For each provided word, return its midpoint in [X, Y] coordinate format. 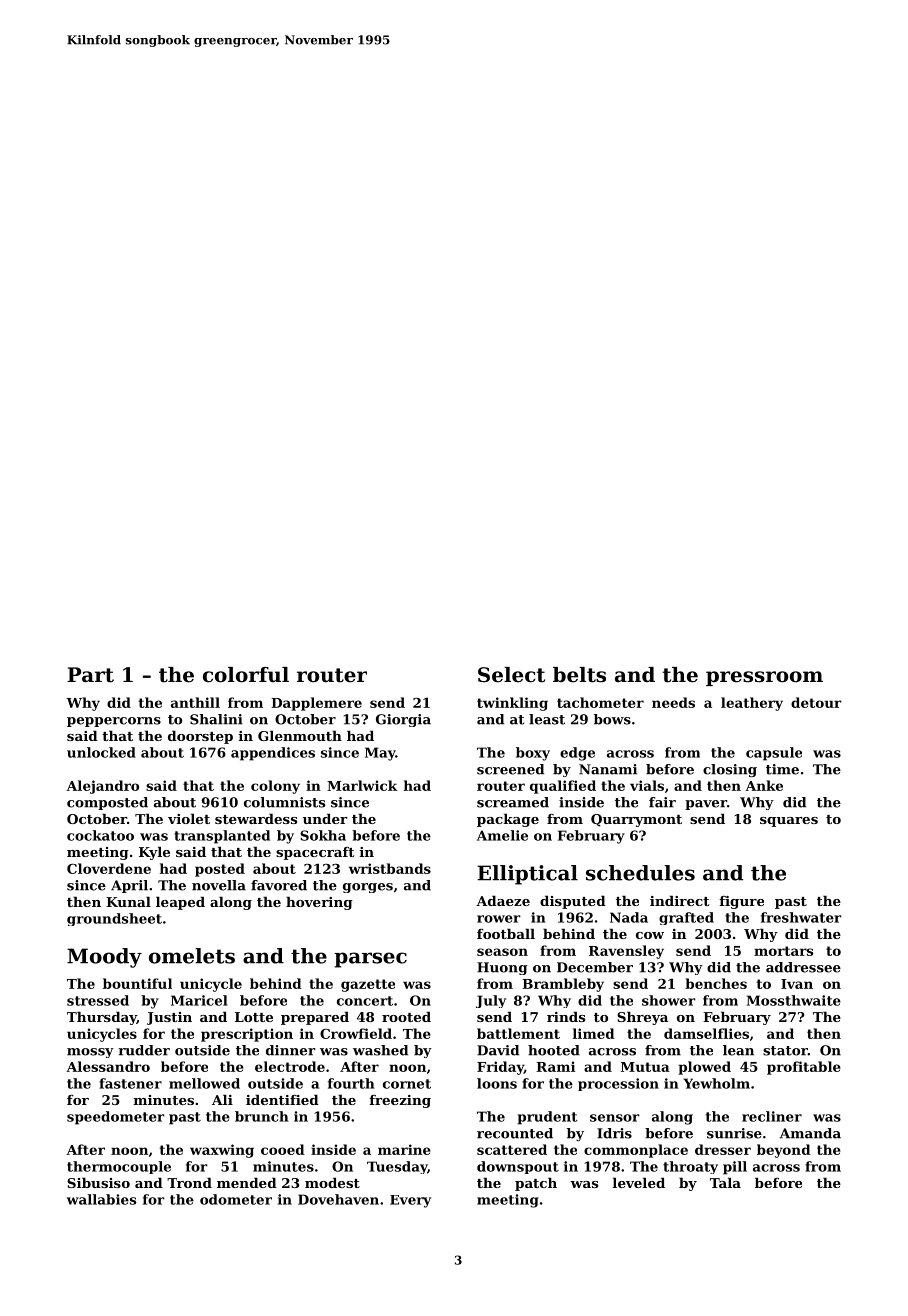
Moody [104, 958]
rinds [566, 1016]
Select [511, 675]
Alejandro [102, 787]
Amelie [502, 835]
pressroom [764, 678]
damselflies [706, 1033]
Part [90, 675]
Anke [764, 785]
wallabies [101, 1199]
